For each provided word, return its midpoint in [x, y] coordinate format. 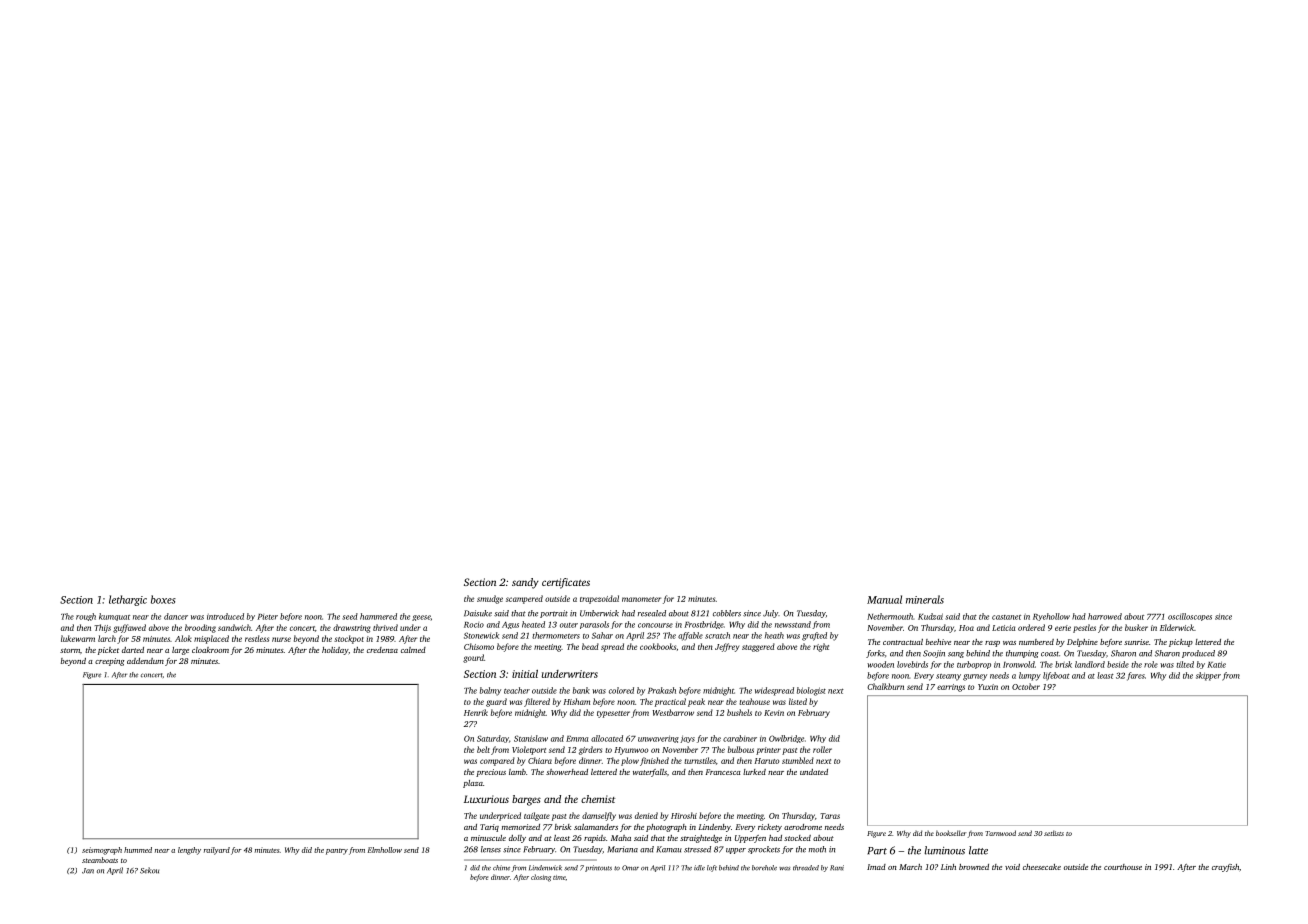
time [559, 877]
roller [822, 749]
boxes [163, 599]
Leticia [1003, 628]
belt [483, 749]
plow [630, 761]
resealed [652, 613]
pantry [337, 851]
